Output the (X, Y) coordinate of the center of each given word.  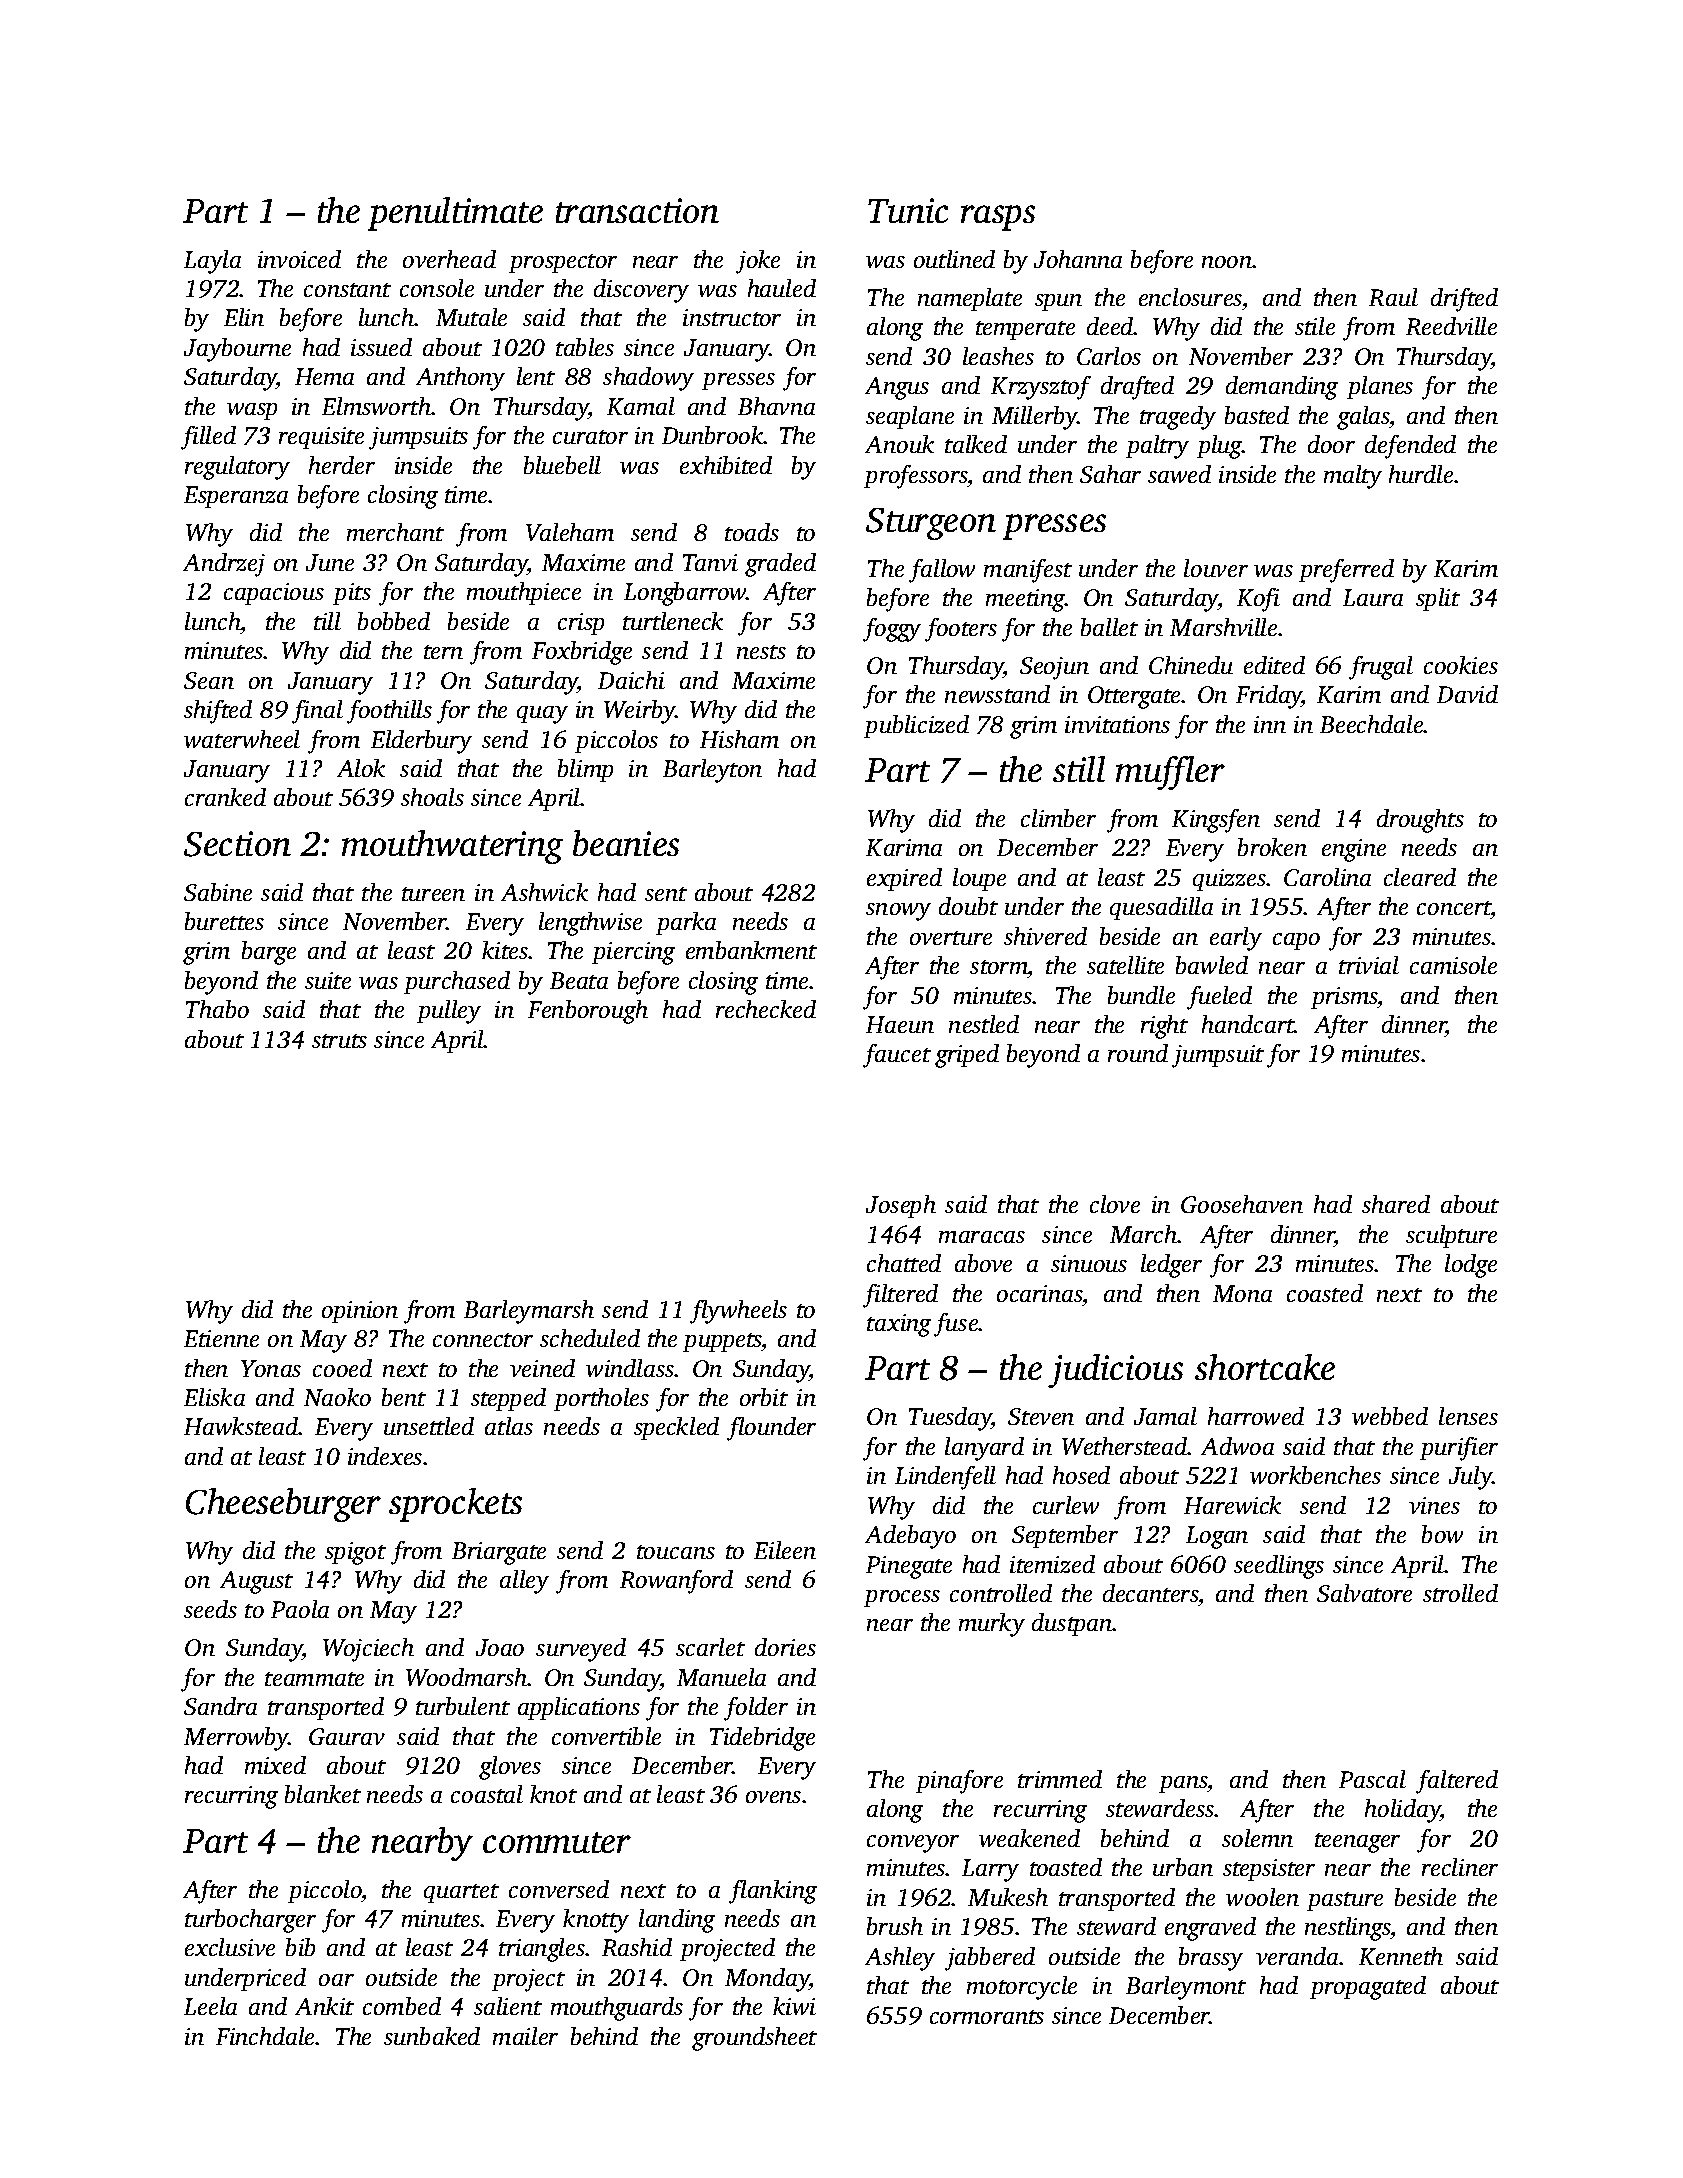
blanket (323, 1794)
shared (1396, 1204)
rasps (998, 218)
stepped (508, 1399)
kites (505, 950)
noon (1227, 262)
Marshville (1223, 627)
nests (761, 652)
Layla (212, 262)
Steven (1041, 1416)
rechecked (766, 1009)
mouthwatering (452, 847)
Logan (1217, 1537)
